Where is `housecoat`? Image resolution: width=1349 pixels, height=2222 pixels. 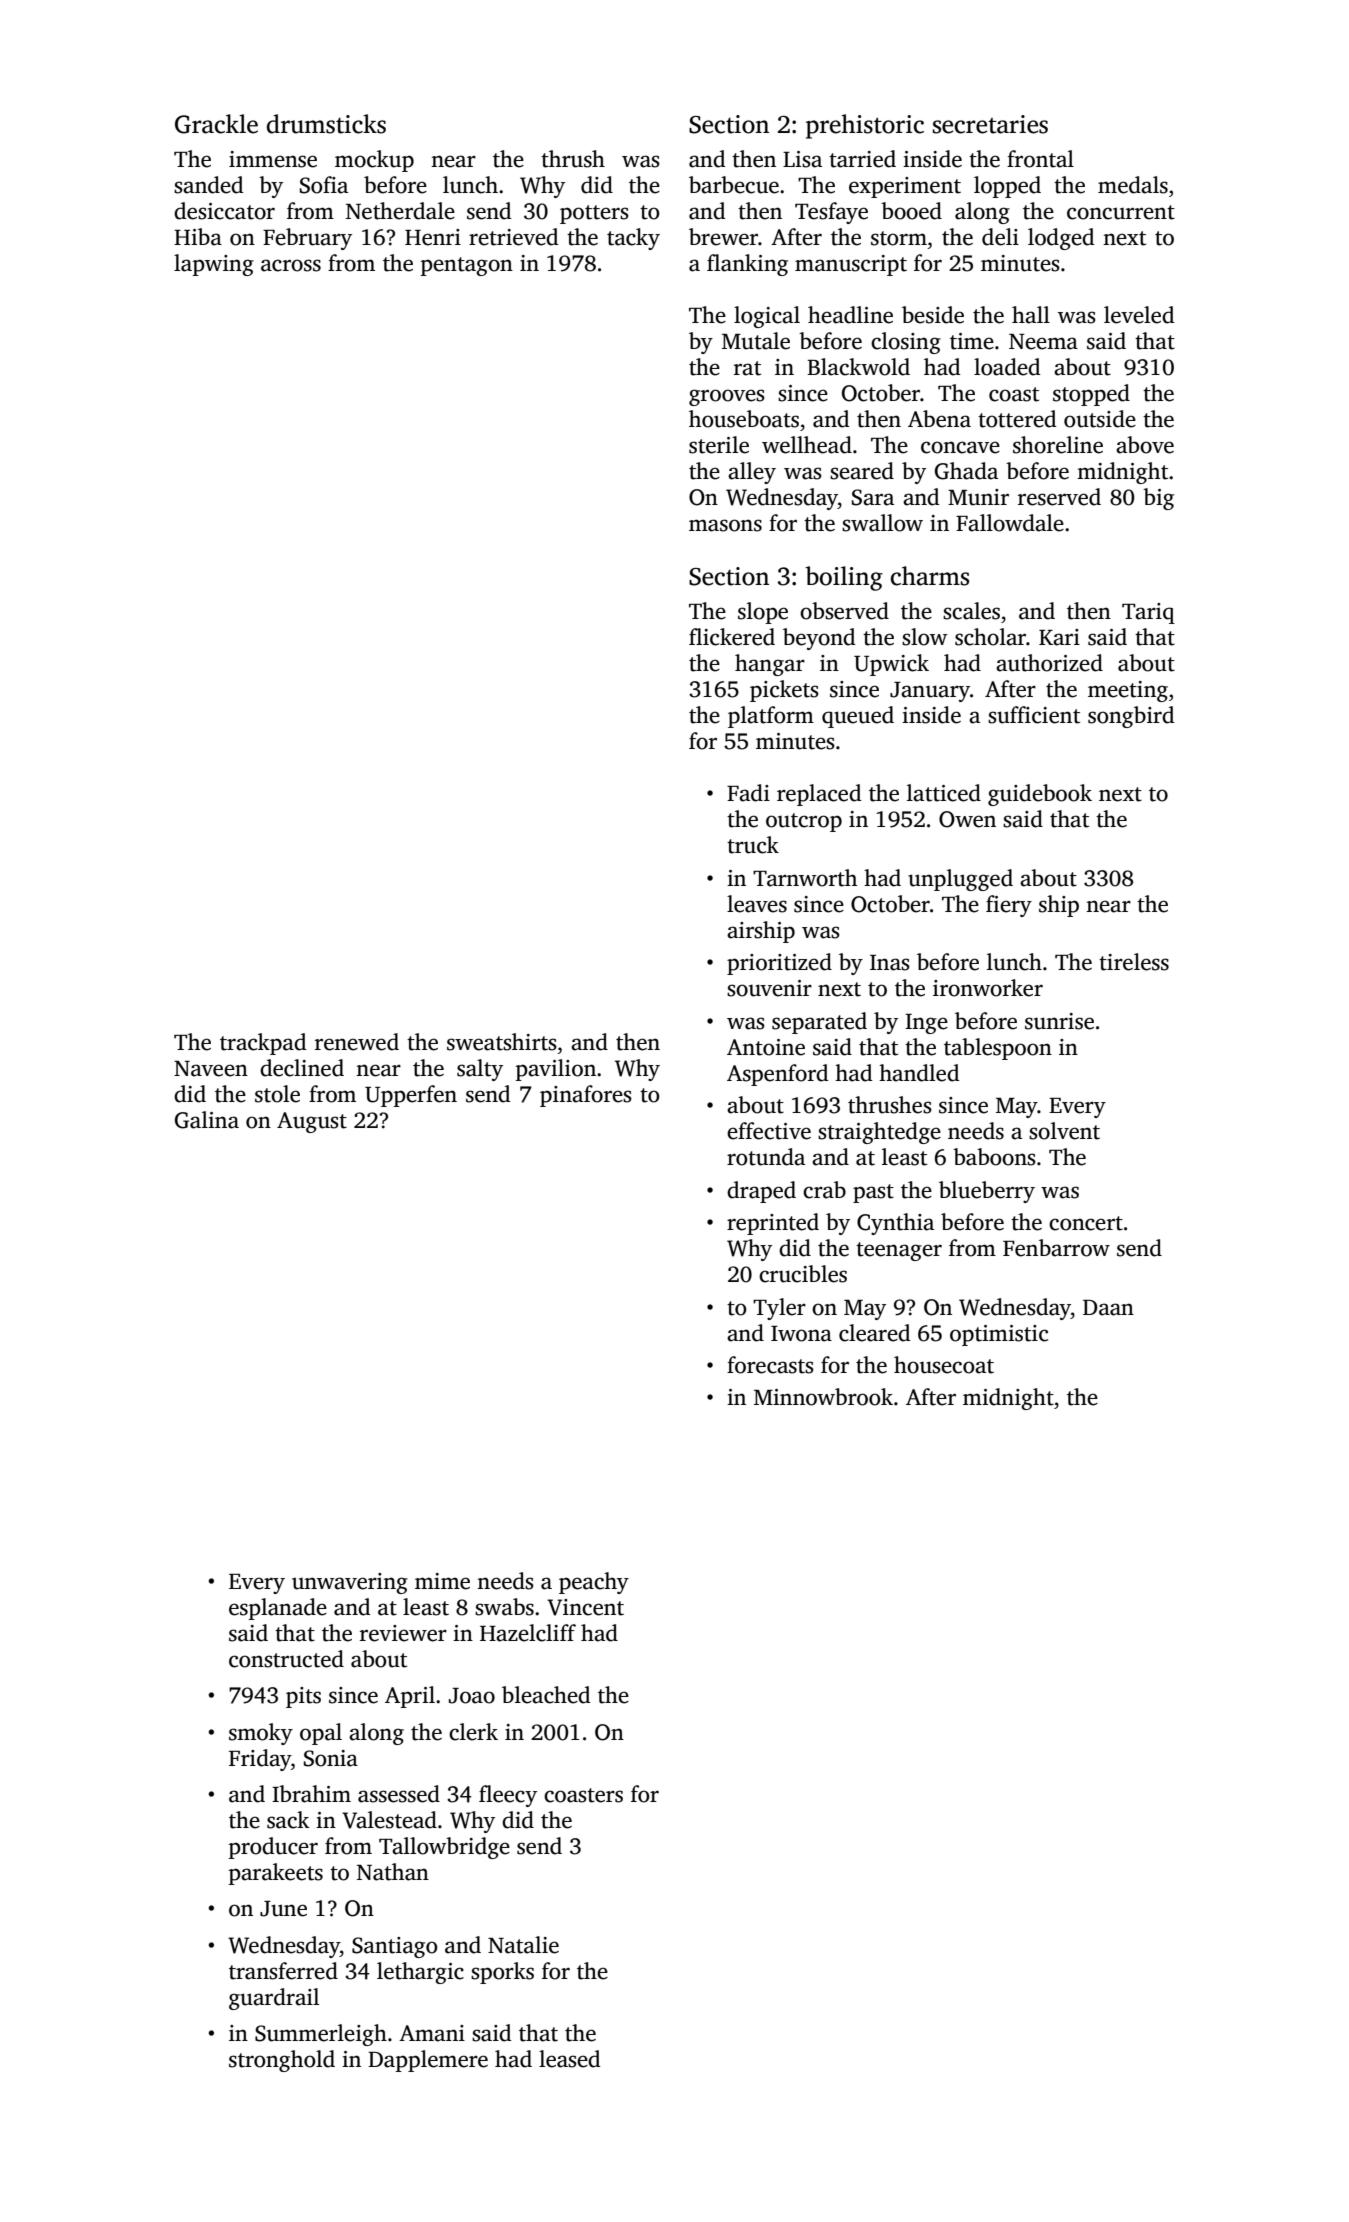
housecoat is located at coordinates (944, 1365).
